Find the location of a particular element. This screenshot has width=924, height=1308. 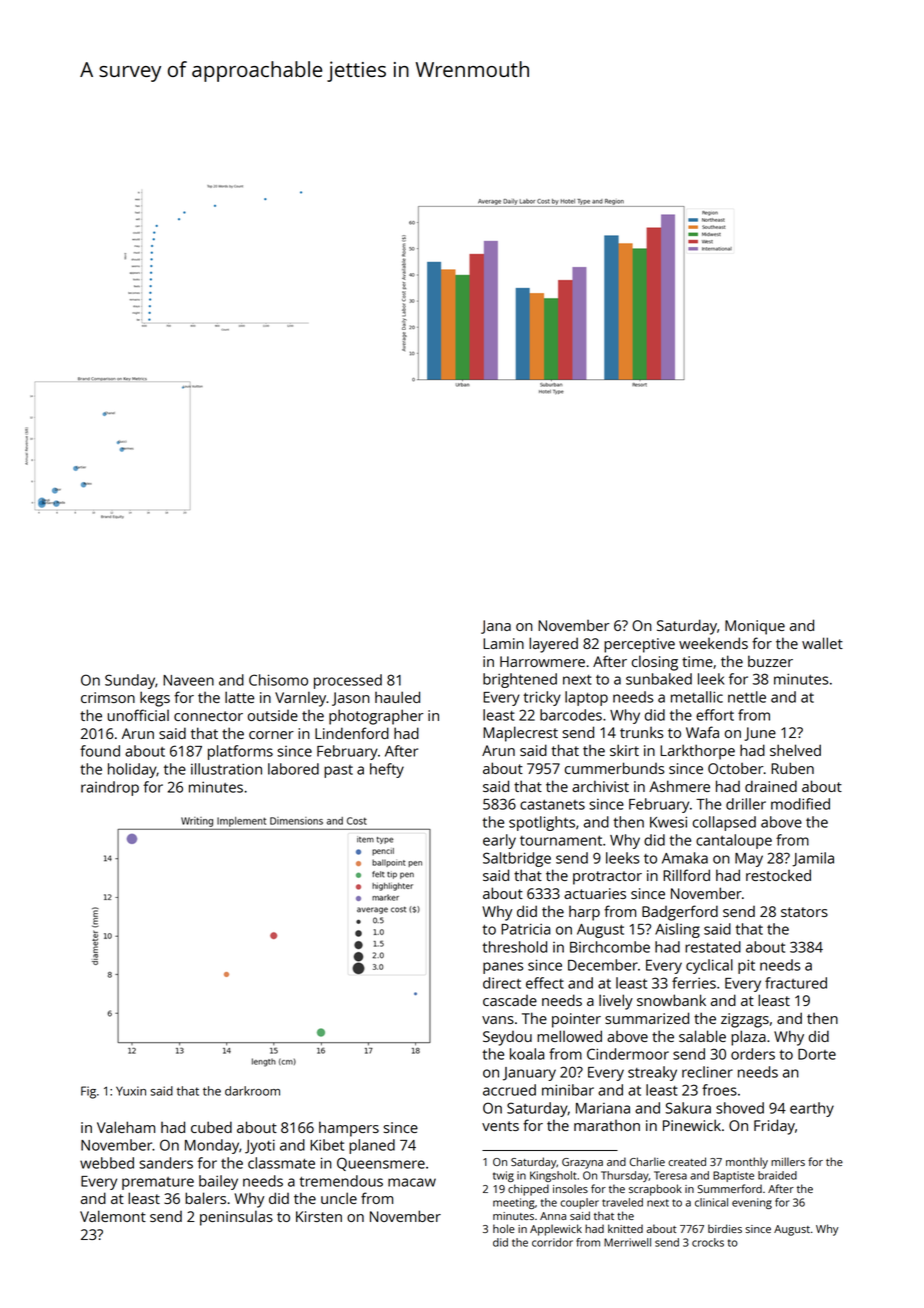

zigzags is located at coordinates (745, 1020).
